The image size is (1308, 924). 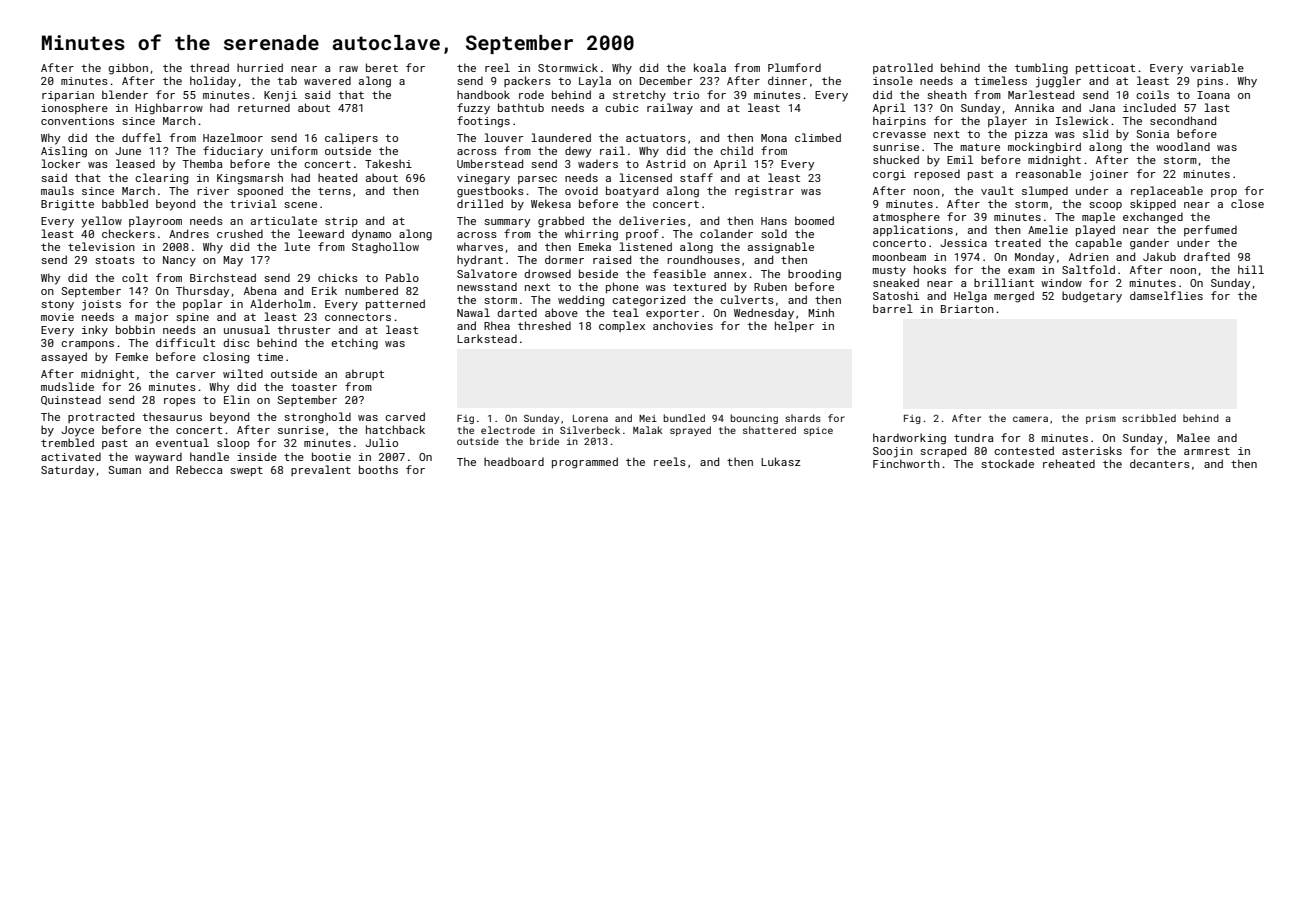 What do you see at coordinates (1102, 108) in the image?
I see `Jana` at bounding box center [1102, 108].
